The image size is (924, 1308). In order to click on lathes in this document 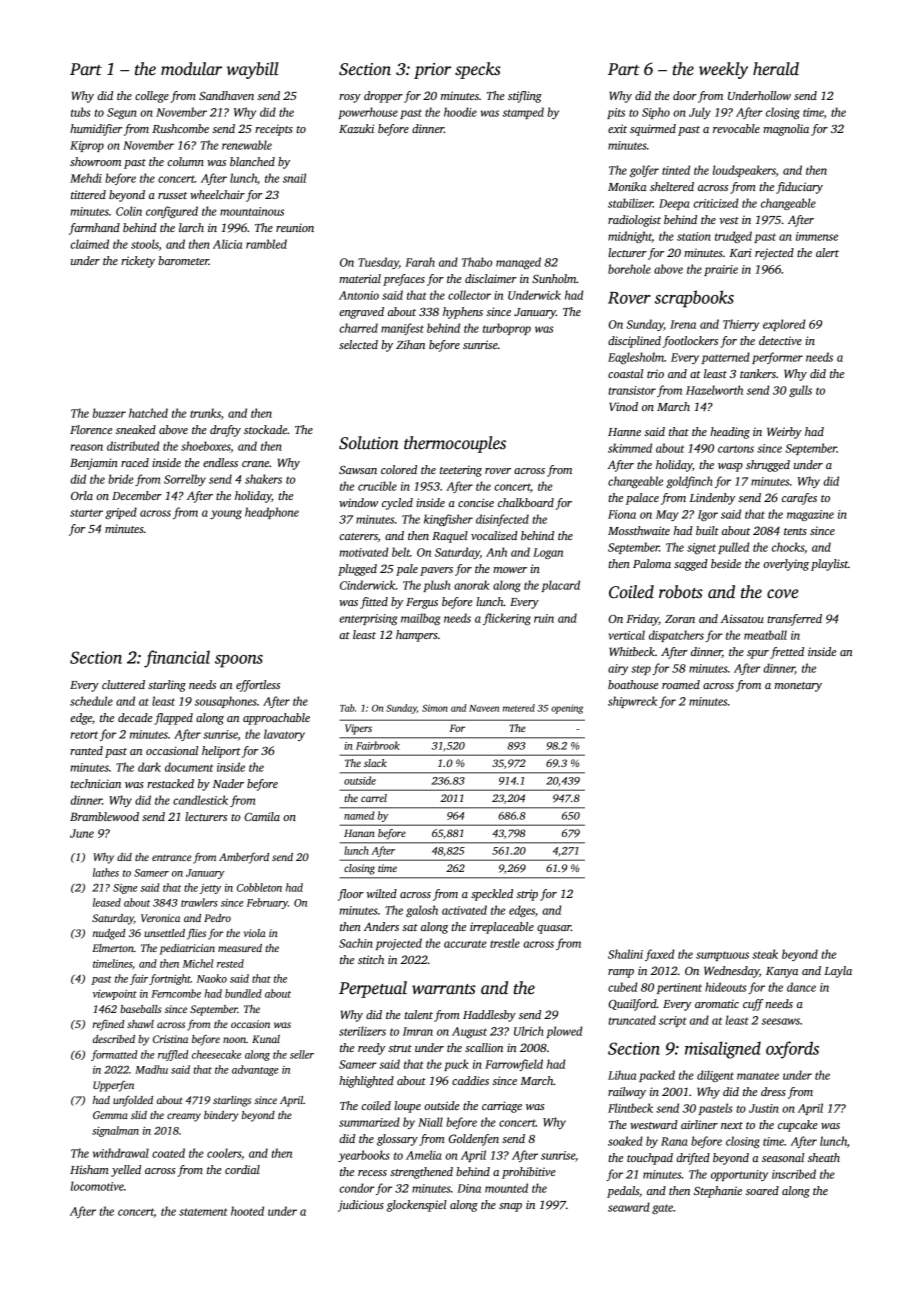, I will do `click(106, 872)`.
